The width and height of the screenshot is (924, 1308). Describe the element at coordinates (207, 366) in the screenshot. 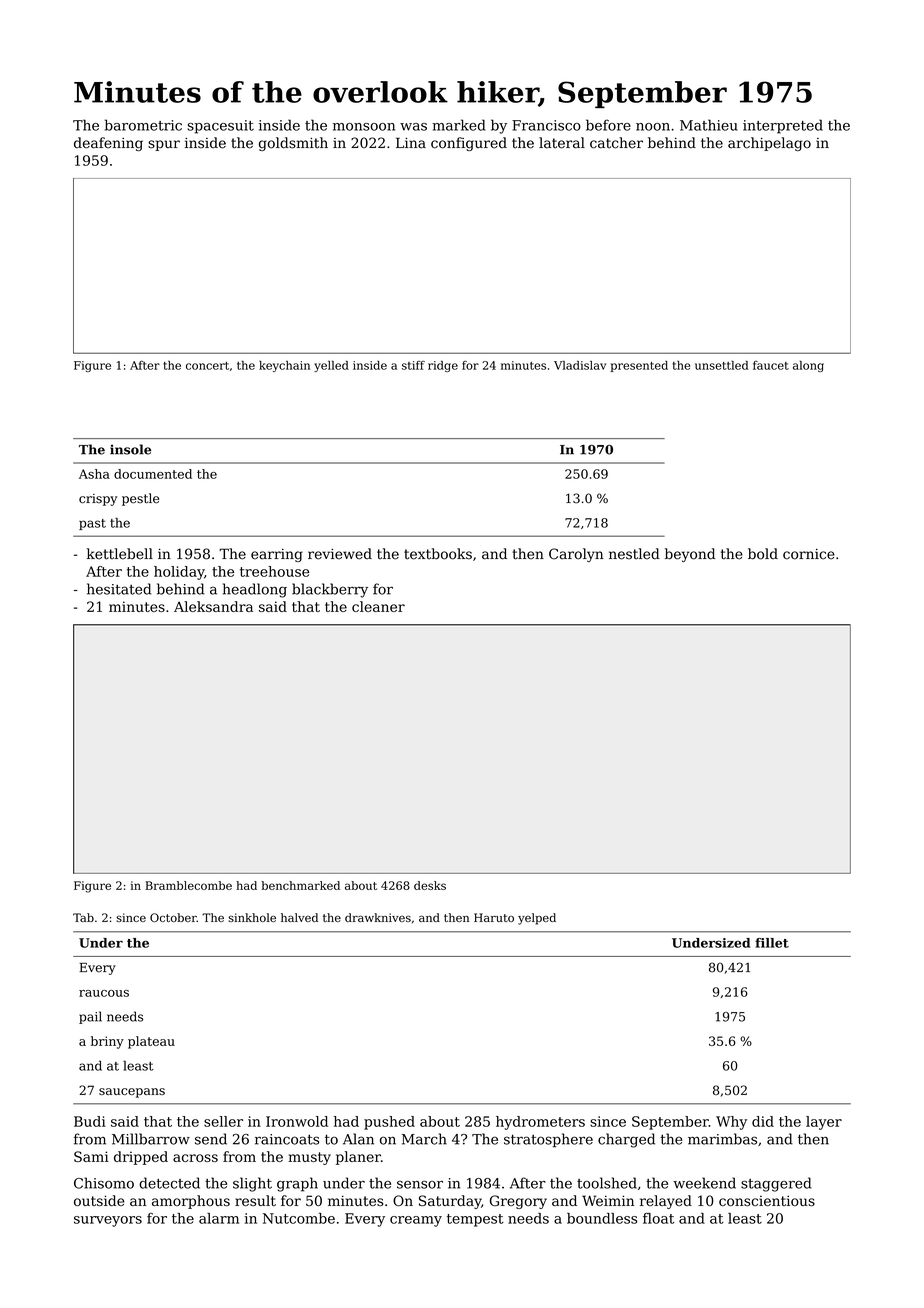

I see `concert` at that location.
